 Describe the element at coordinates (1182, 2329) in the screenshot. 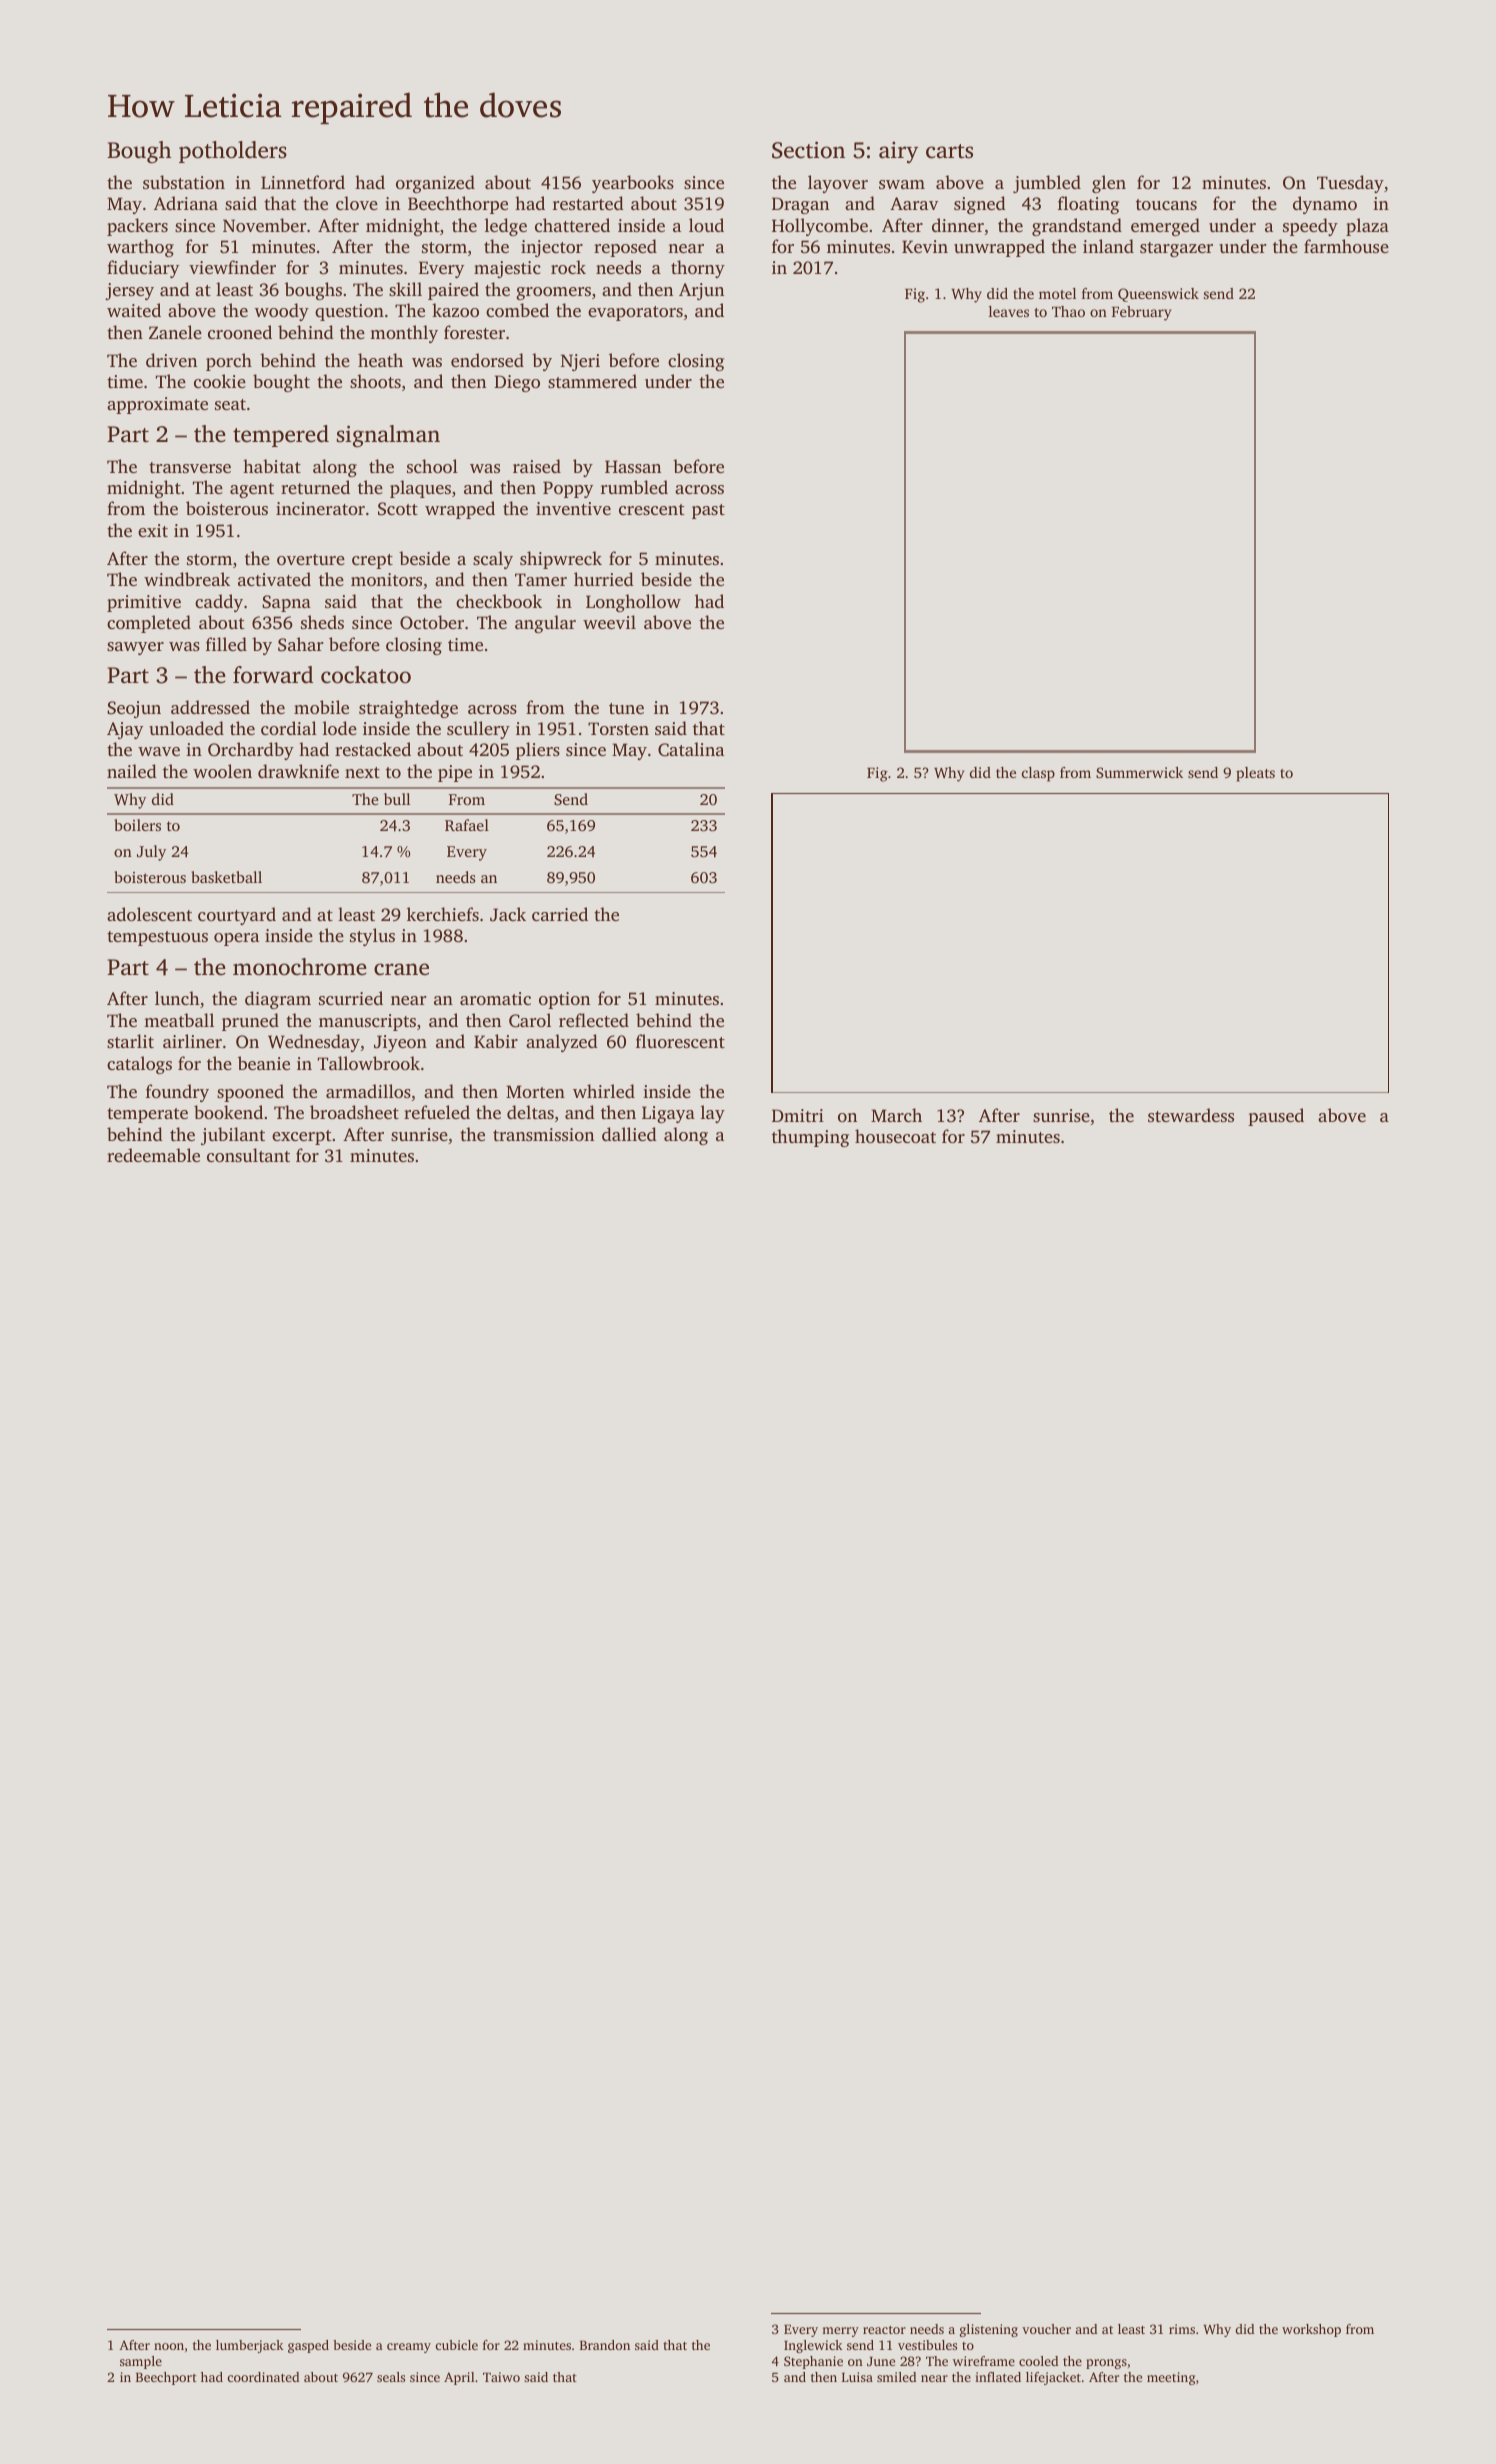

I see `rims` at that location.
